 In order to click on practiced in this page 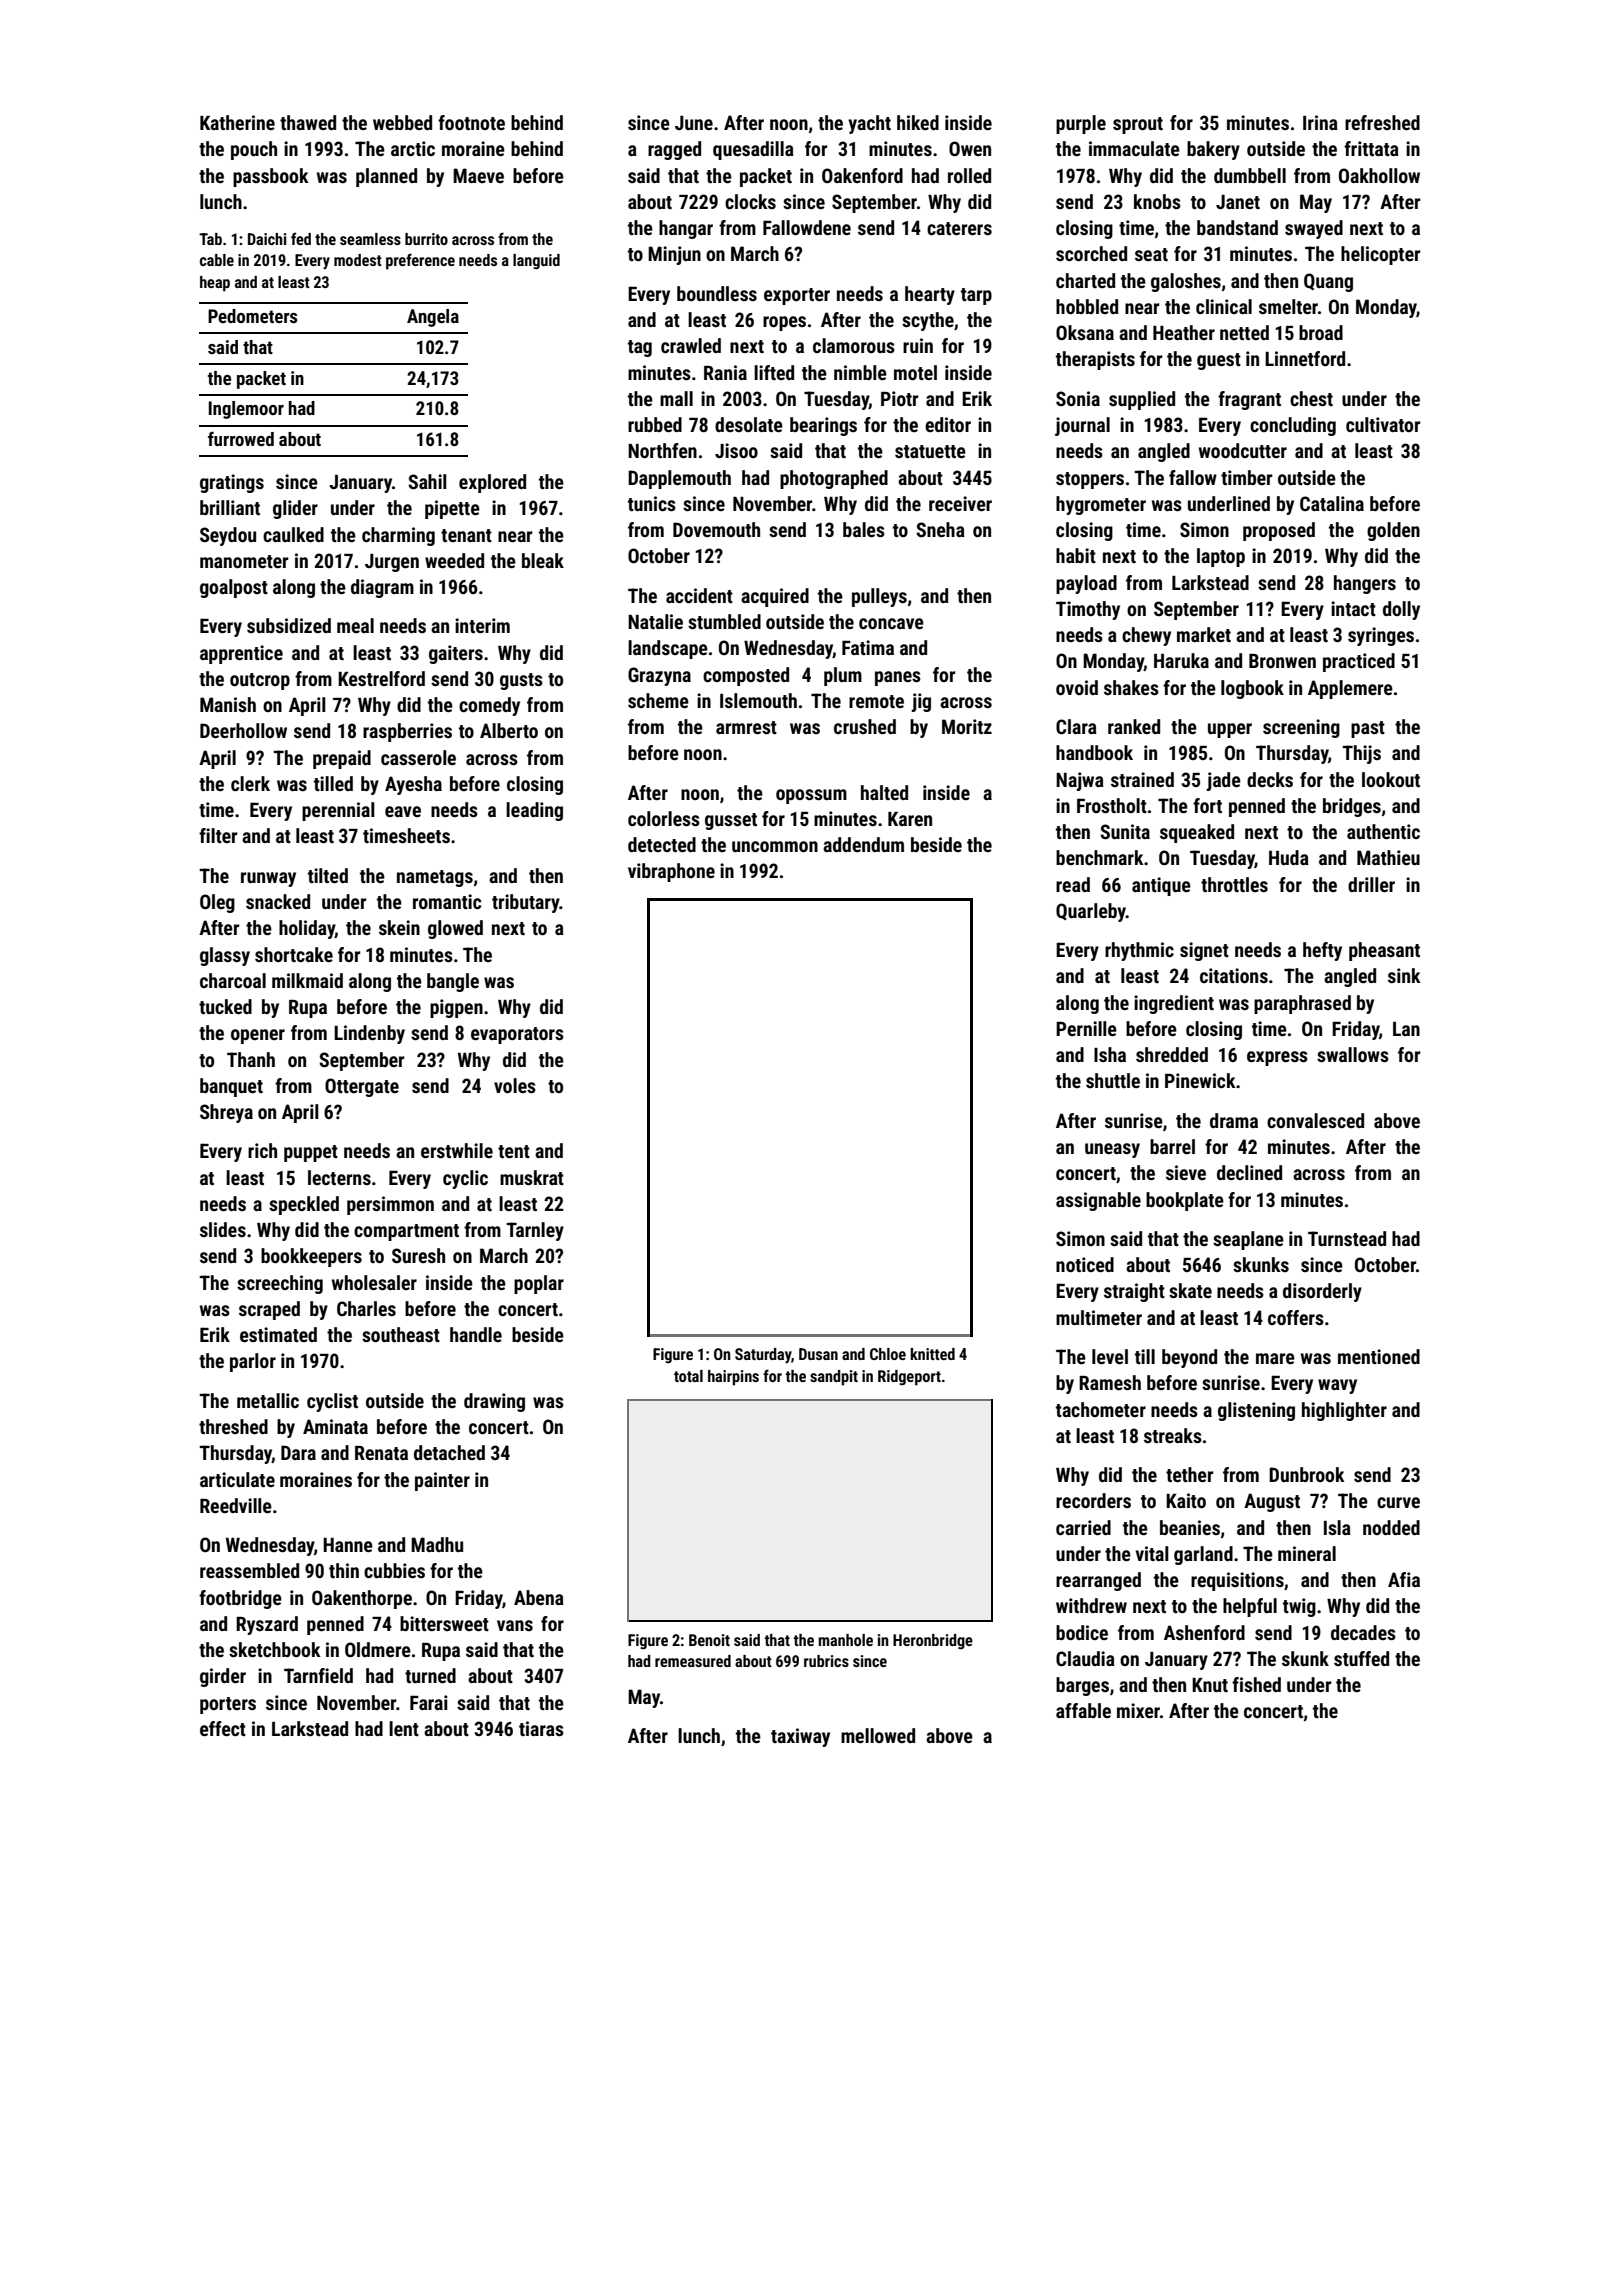, I will do `click(1359, 662)`.
